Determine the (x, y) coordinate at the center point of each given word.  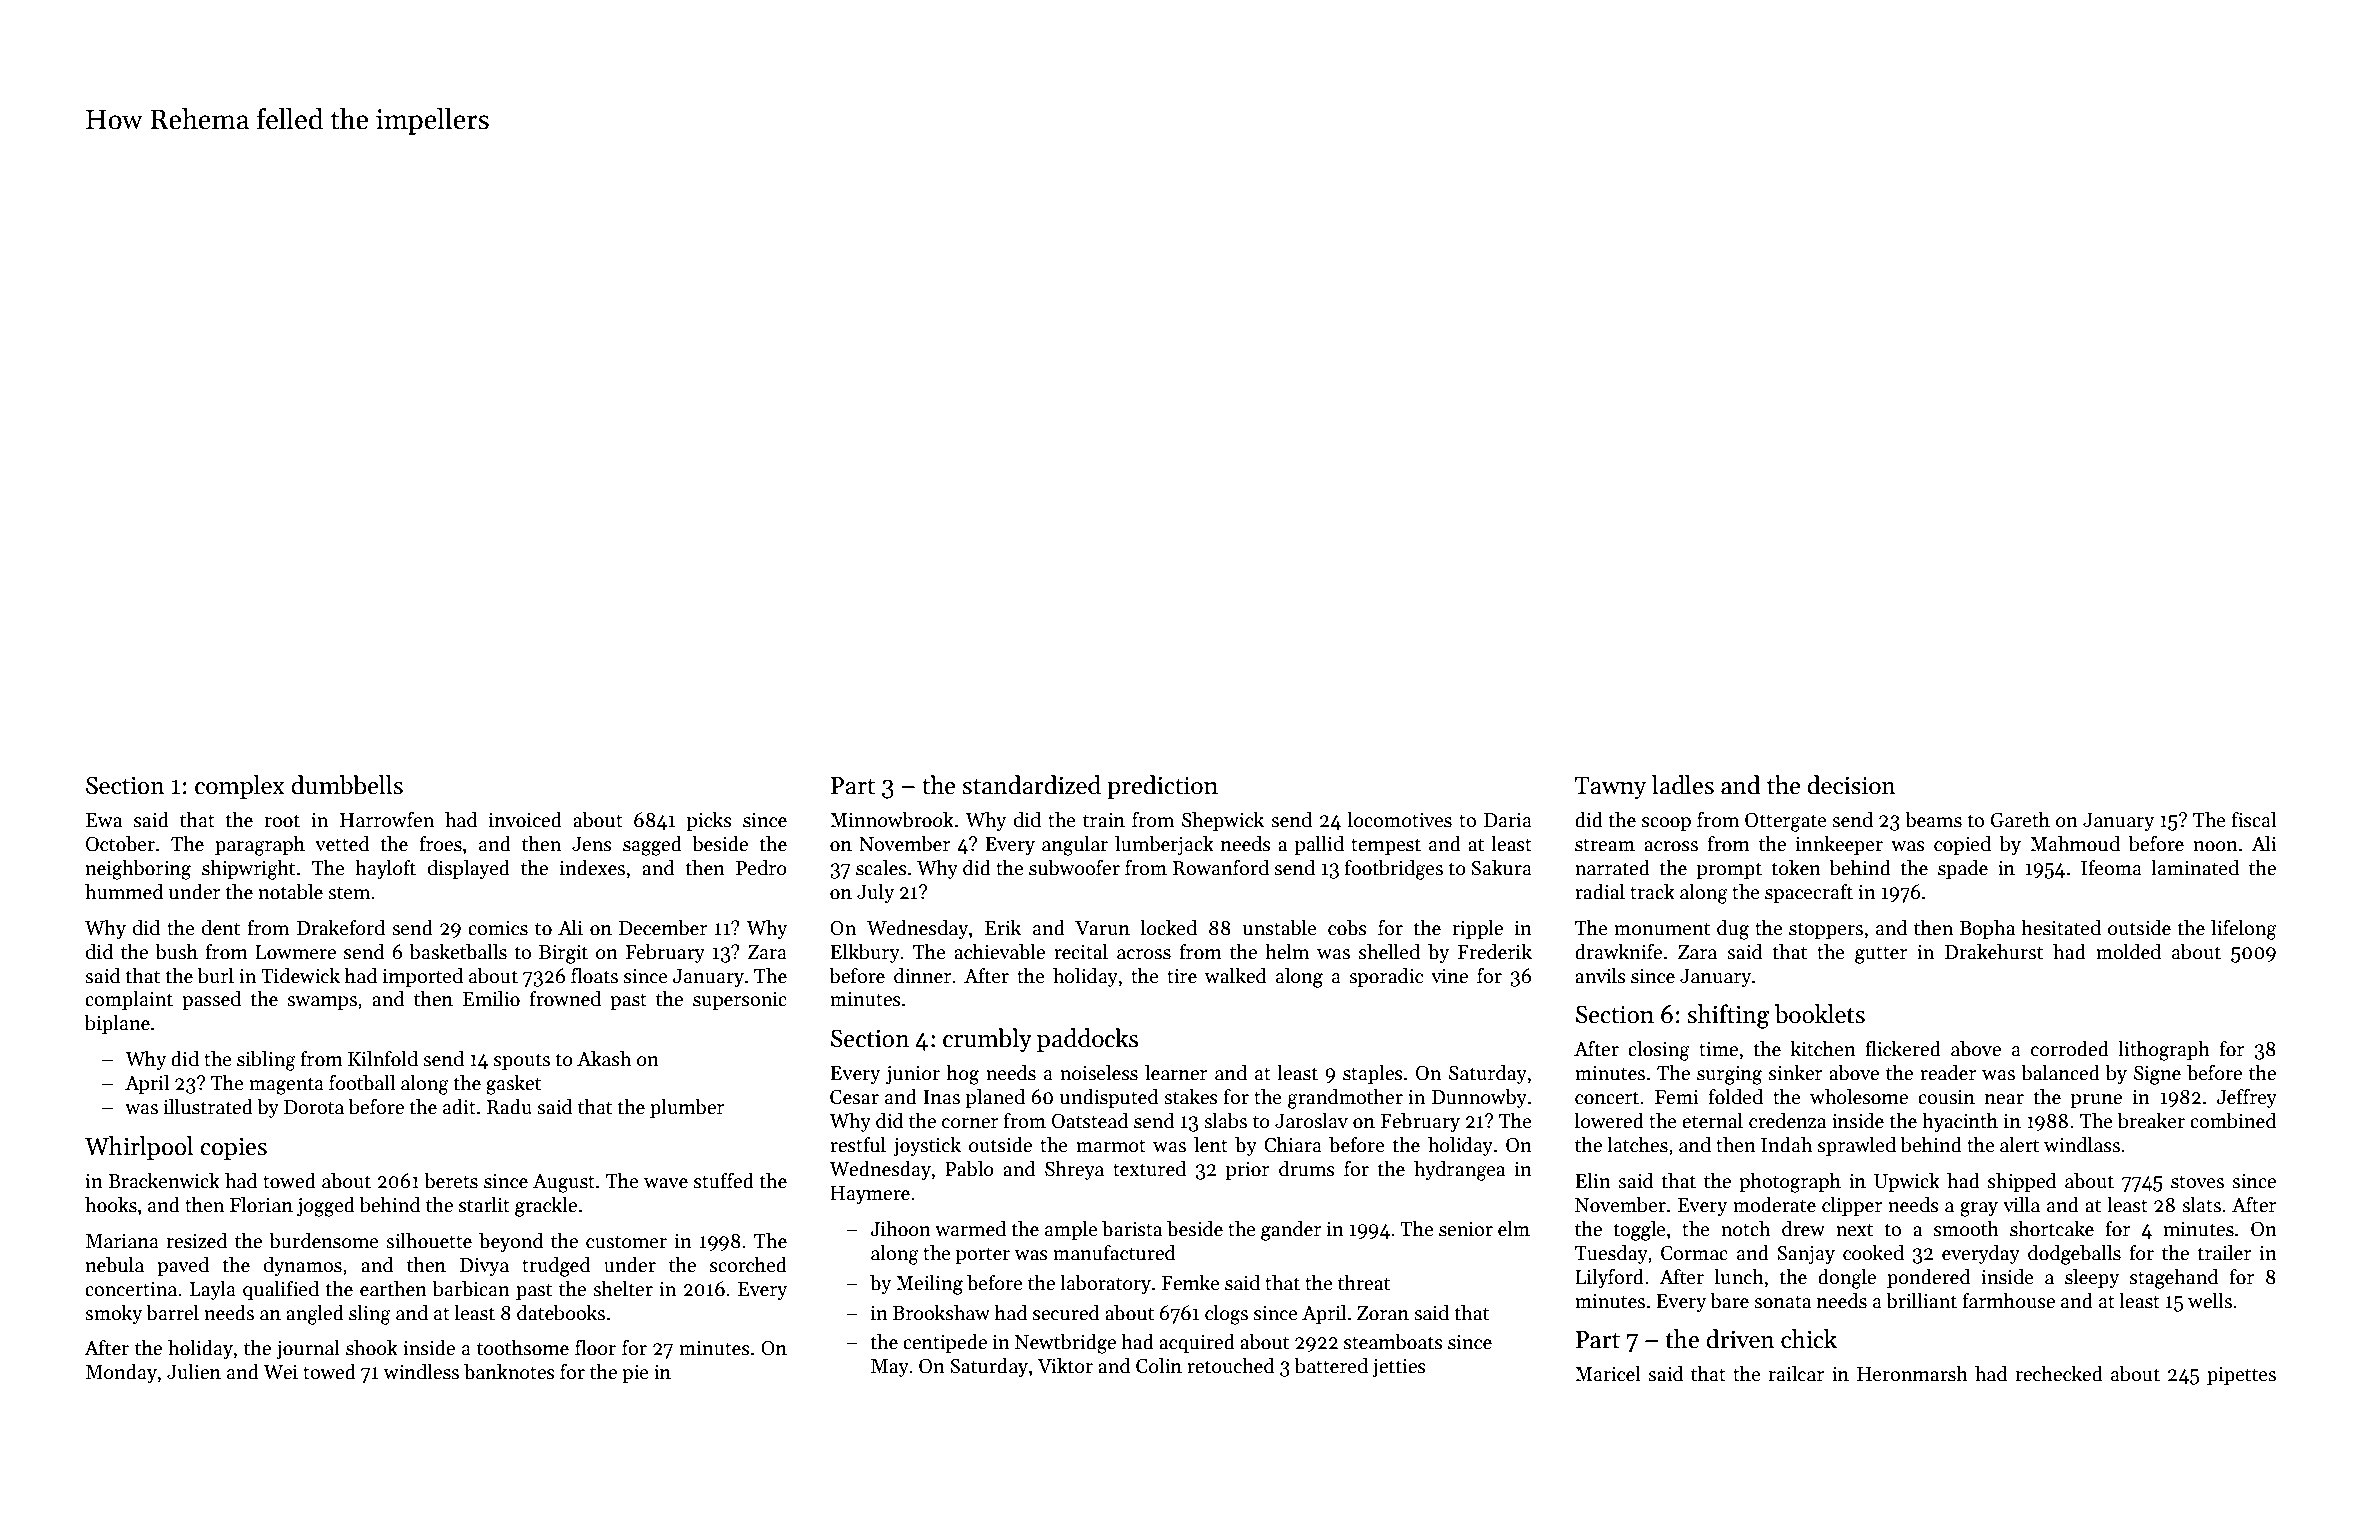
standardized (1031, 785)
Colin (1159, 1366)
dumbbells (347, 785)
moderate (1774, 1205)
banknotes (509, 1372)
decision (1851, 785)
